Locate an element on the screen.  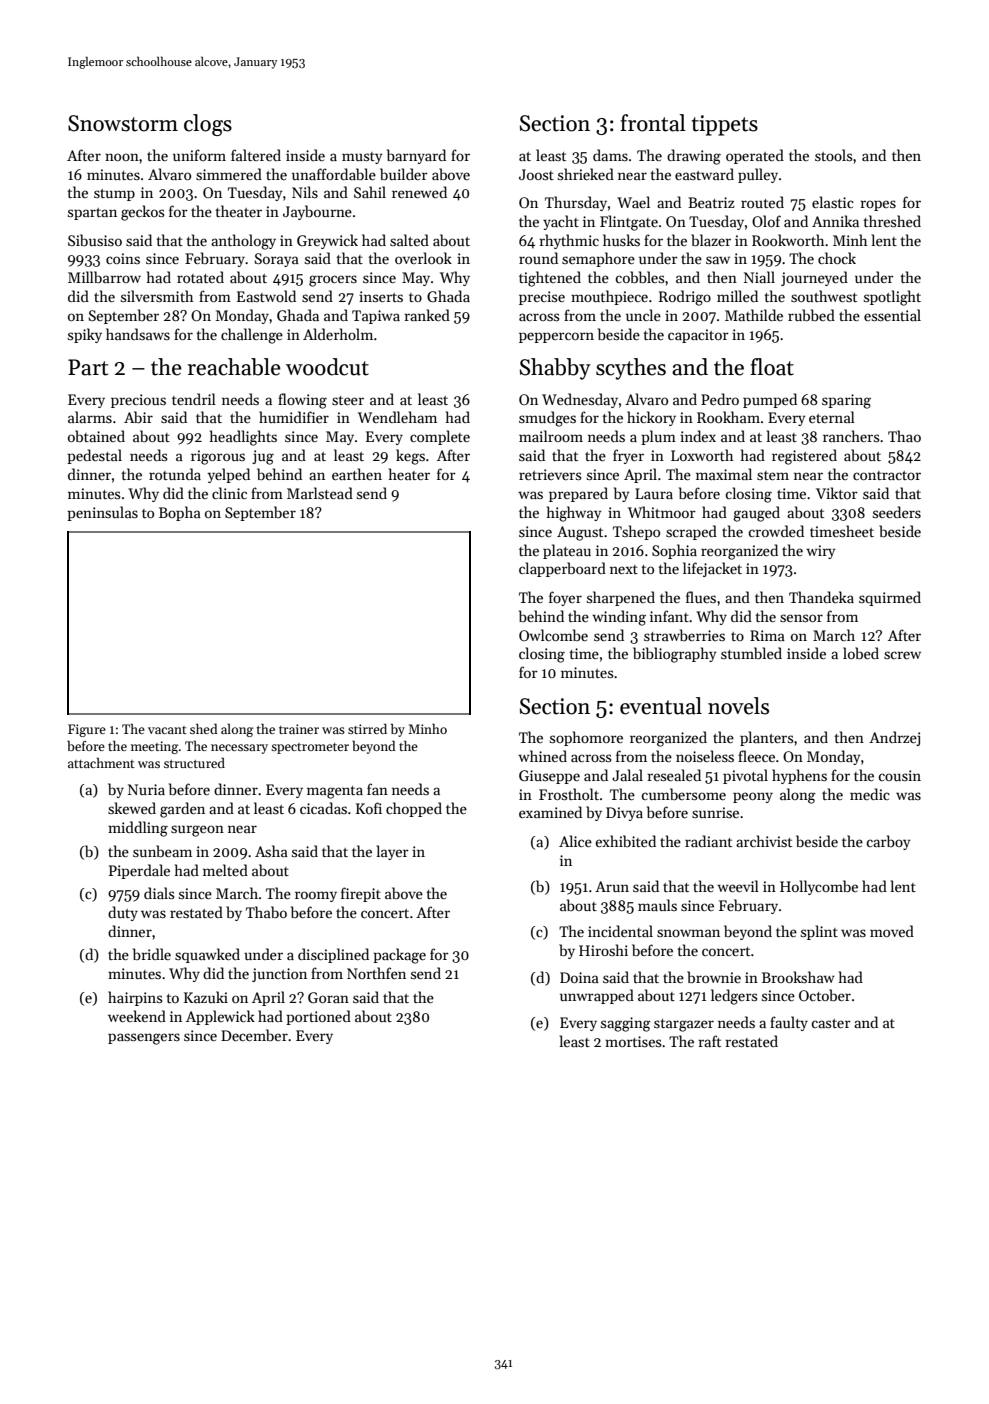
peninsulas is located at coordinates (102, 513).
